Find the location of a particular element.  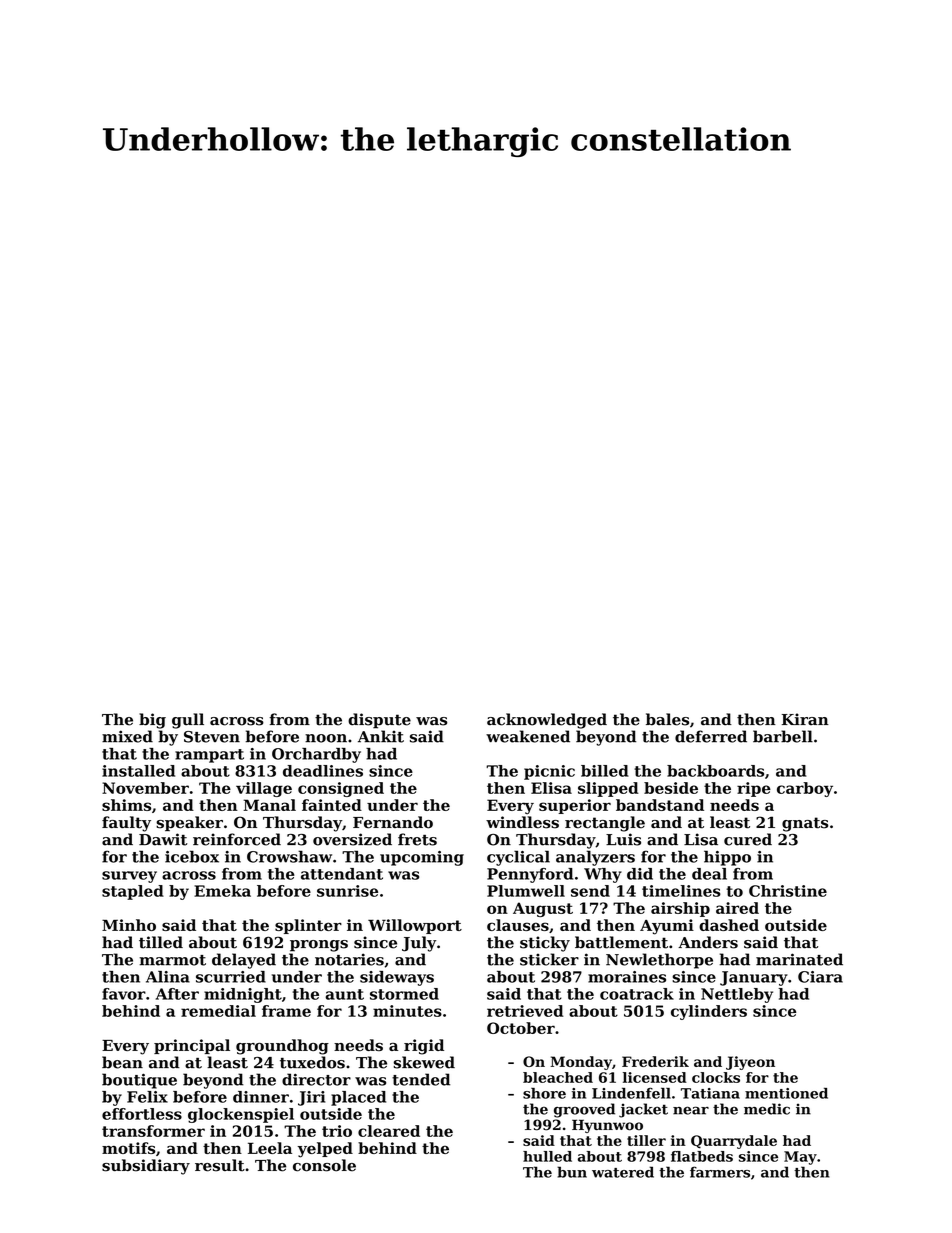

mixed is located at coordinates (127, 736).
